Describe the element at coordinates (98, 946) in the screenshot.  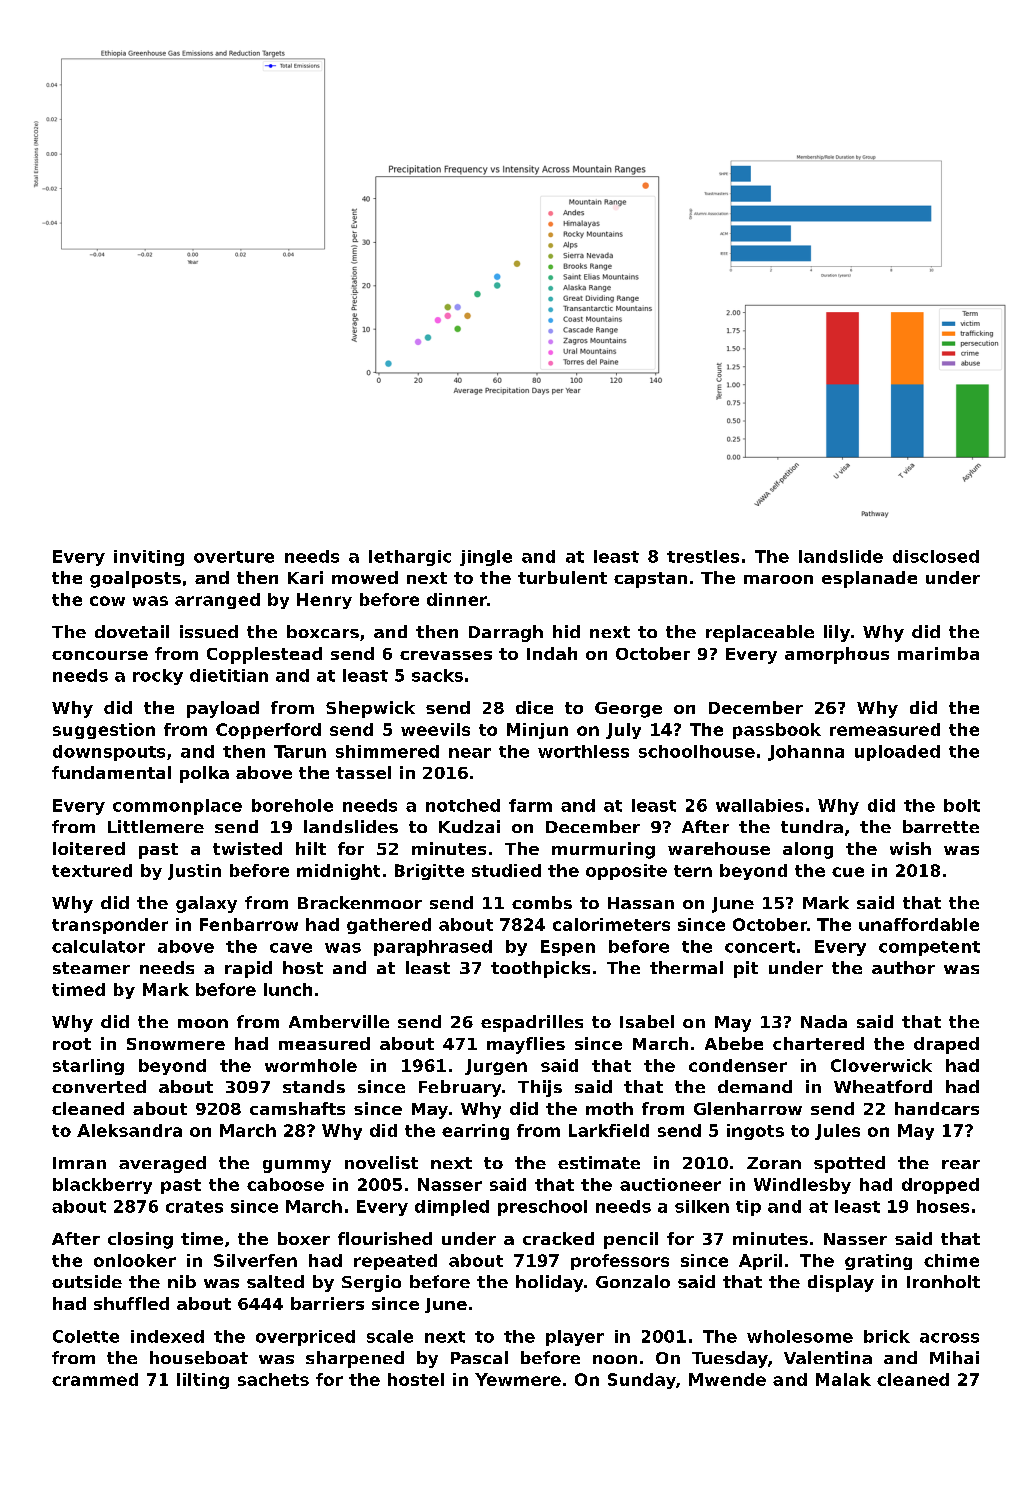
I see `calculator` at that location.
